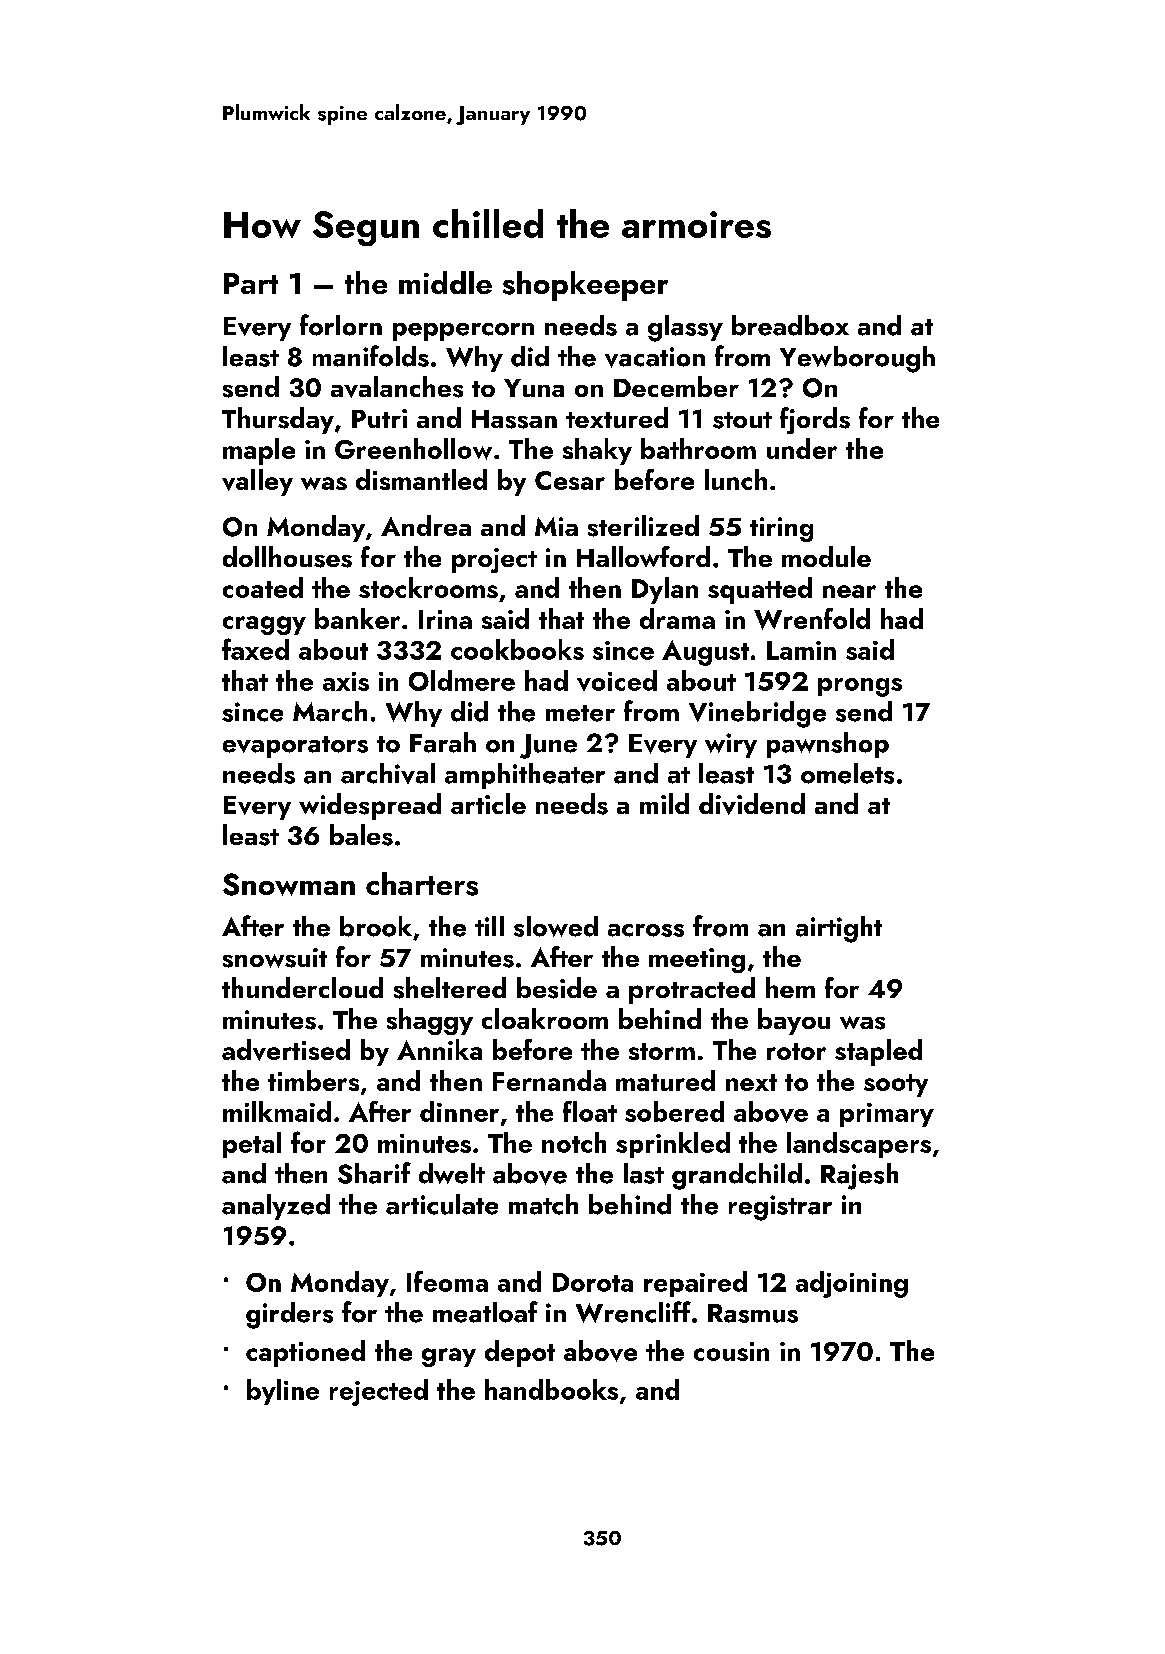 This image has width=1165, height=1654. I want to click on charters, so click(422, 884).
